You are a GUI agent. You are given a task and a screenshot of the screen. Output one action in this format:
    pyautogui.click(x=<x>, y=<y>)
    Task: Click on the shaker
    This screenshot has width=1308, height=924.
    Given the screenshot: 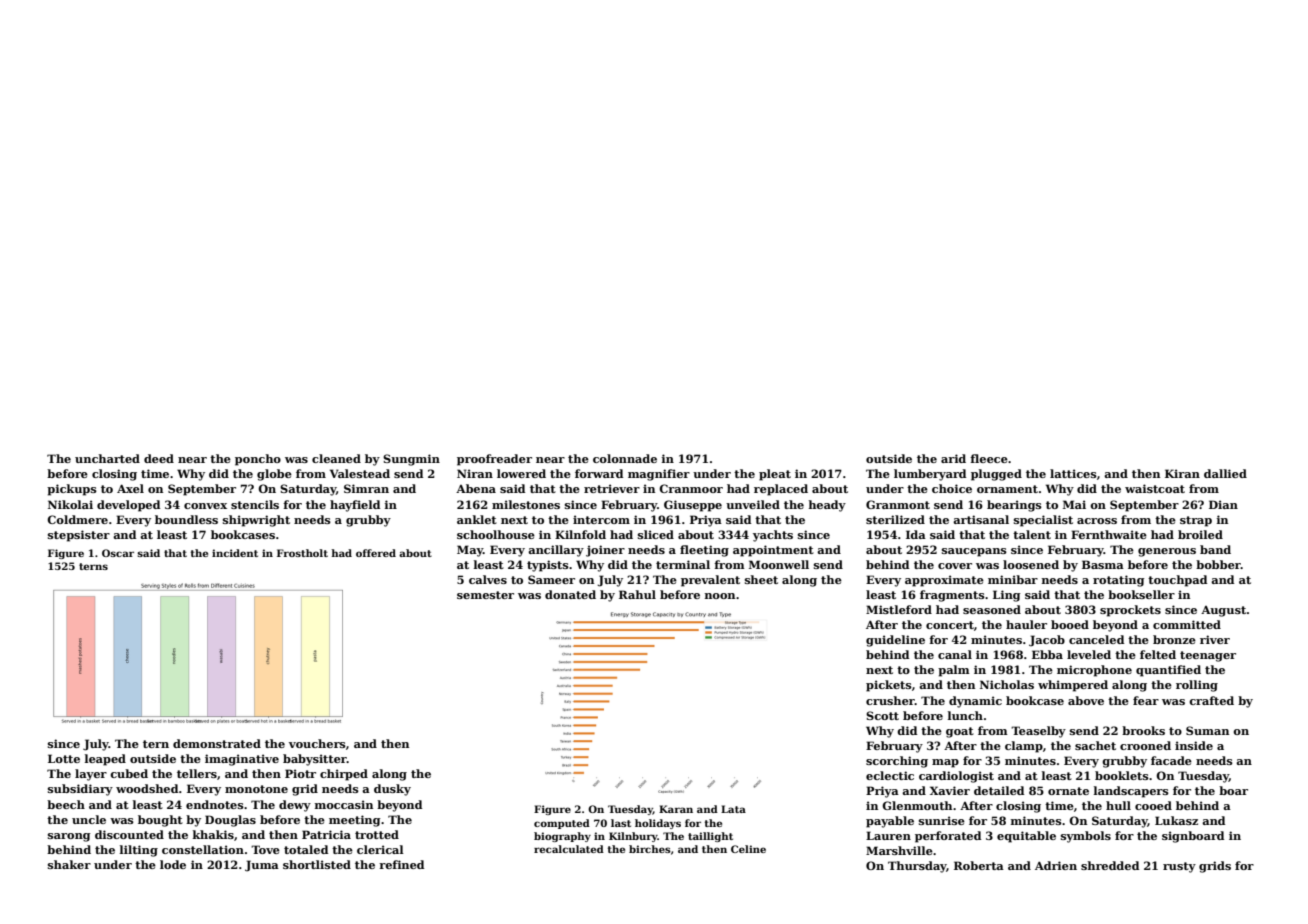 What is the action you would take?
    pyautogui.click(x=69, y=864)
